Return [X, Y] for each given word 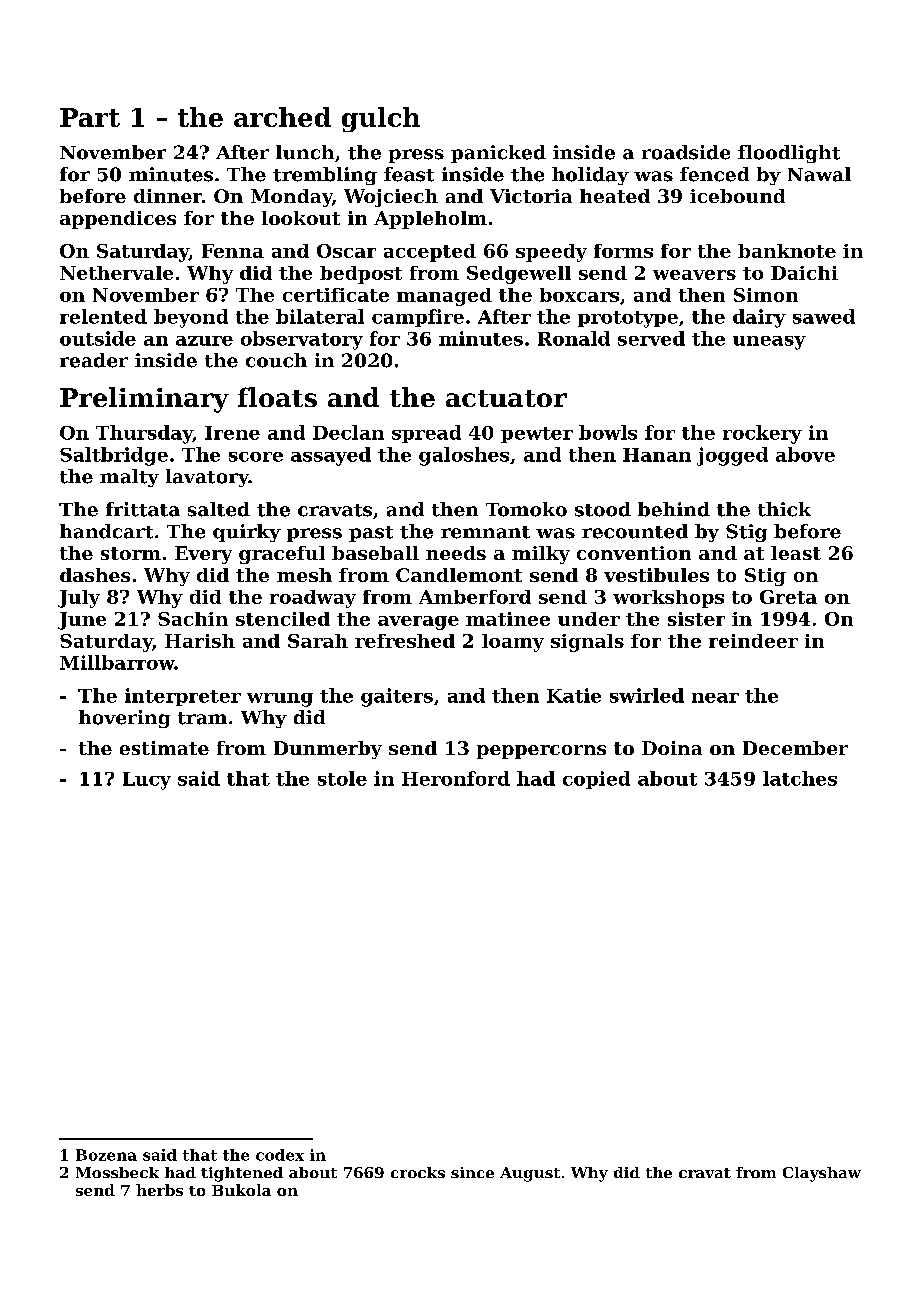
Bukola [241, 1190]
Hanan [657, 455]
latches [800, 778]
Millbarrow [117, 662]
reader [94, 360]
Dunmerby [328, 750]
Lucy [147, 781]
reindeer [753, 641]
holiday [590, 176]
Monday [291, 198]
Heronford [456, 778]
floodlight [789, 154]
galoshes [464, 456]
